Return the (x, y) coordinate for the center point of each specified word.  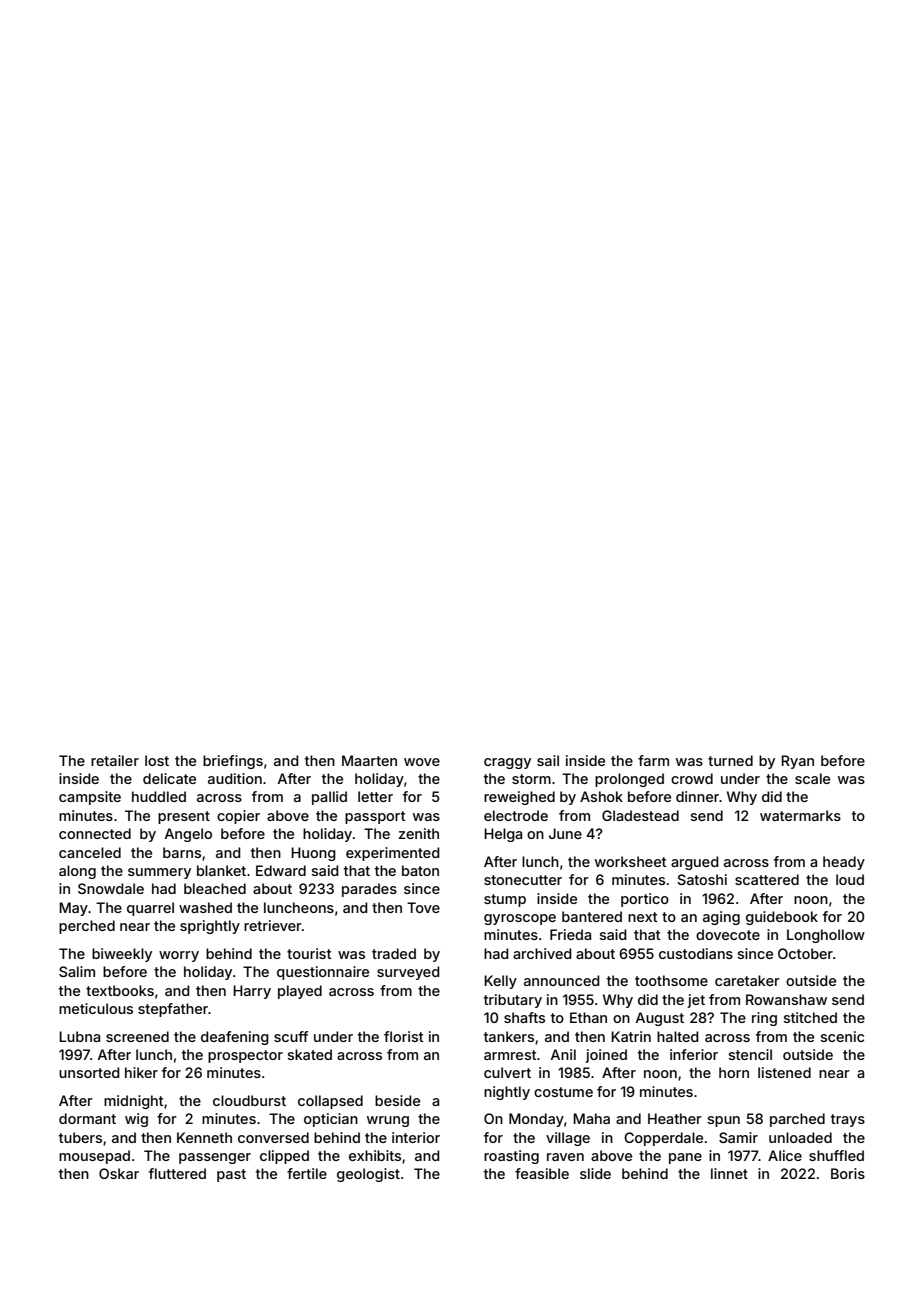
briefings (233, 762)
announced (562, 980)
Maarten (369, 760)
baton (420, 870)
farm (653, 760)
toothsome (671, 980)
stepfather (173, 1010)
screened (137, 1036)
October (805, 953)
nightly (507, 1093)
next (643, 917)
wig (136, 1120)
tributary (513, 1001)
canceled (90, 852)
